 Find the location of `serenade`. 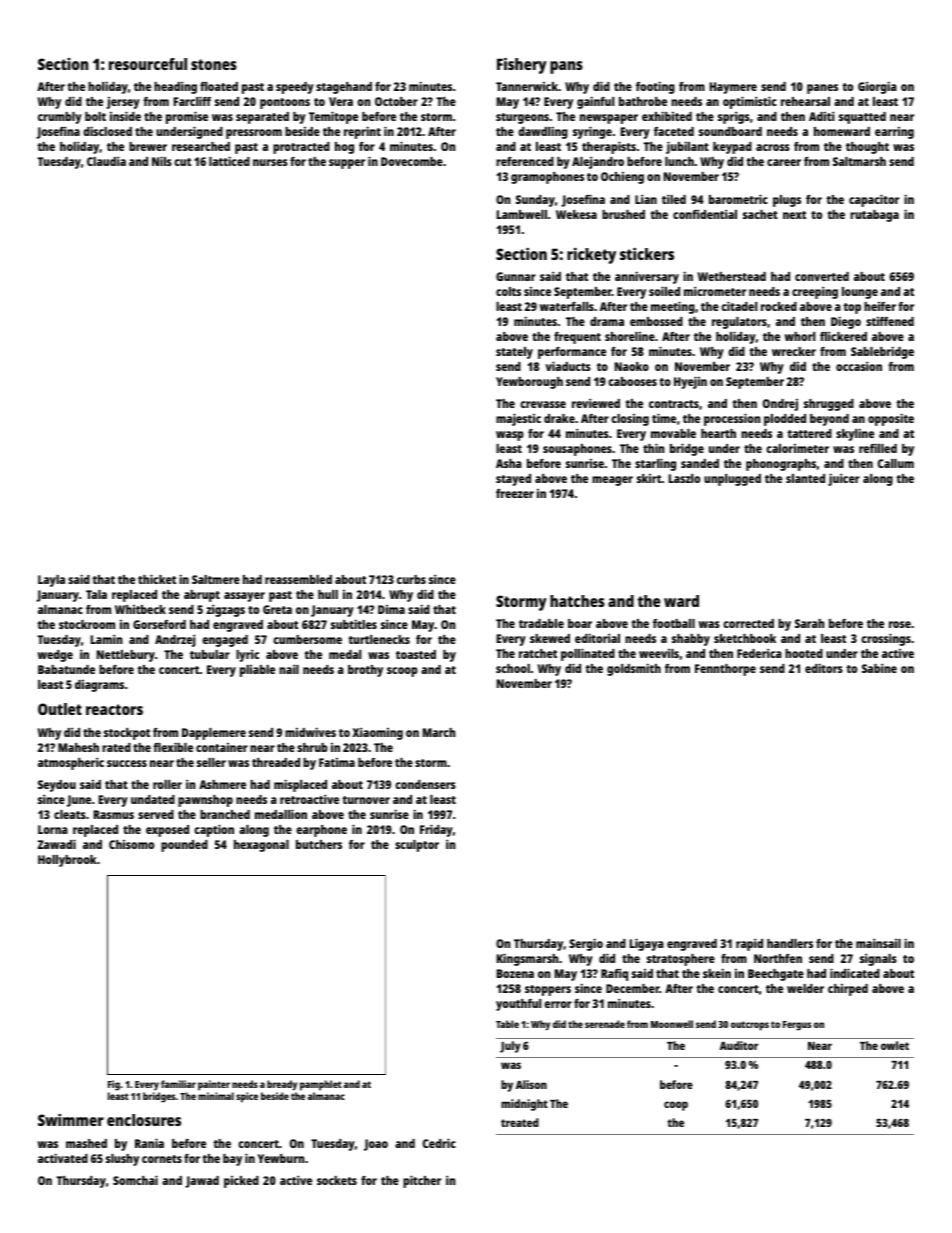

serenade is located at coordinates (605, 1024).
